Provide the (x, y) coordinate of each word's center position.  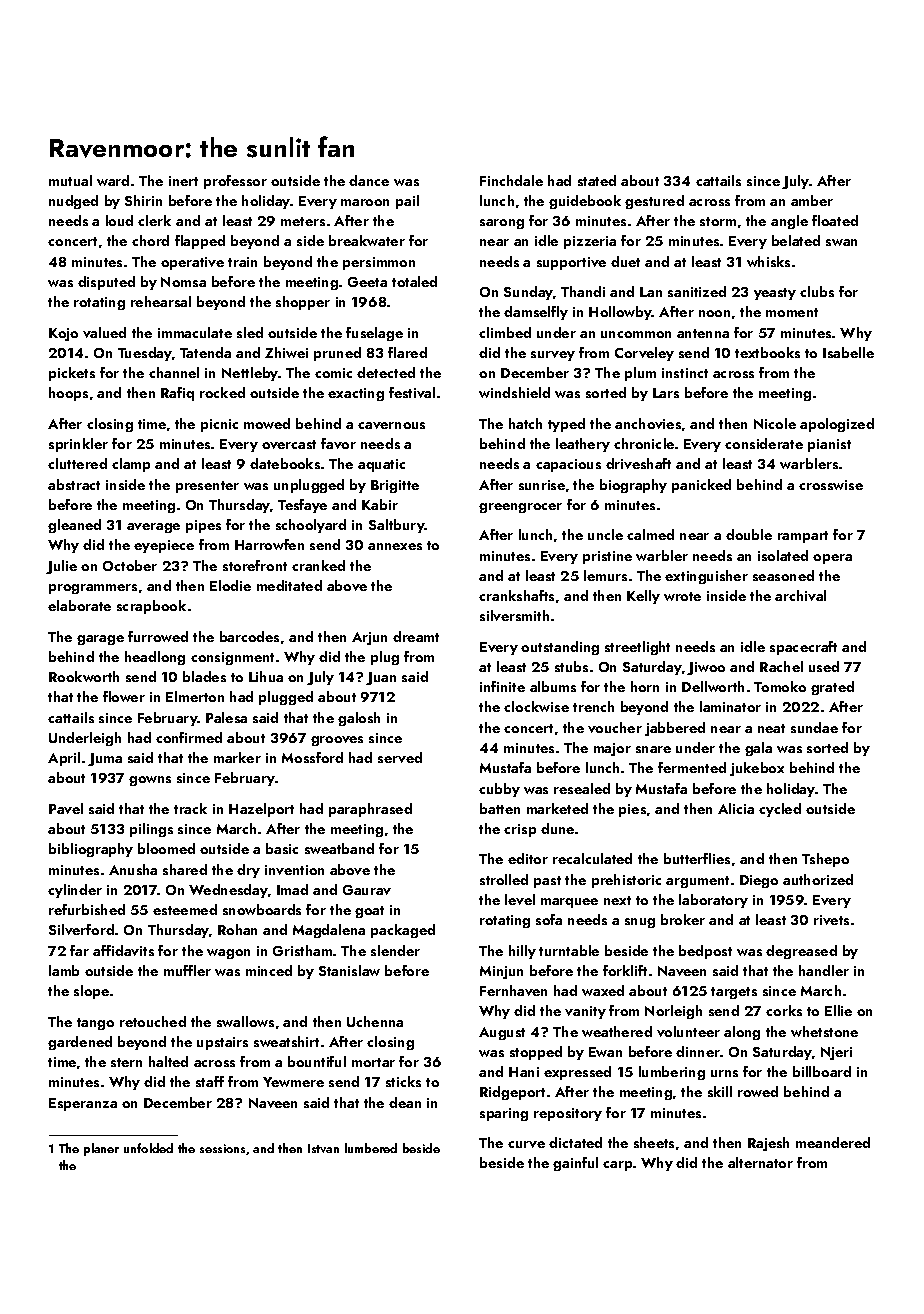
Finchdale (511, 180)
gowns (150, 781)
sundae (814, 727)
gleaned (74, 526)
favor (338, 443)
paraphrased (370, 810)
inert (183, 181)
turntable (569, 950)
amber (812, 200)
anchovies (648, 423)
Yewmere (293, 1082)
